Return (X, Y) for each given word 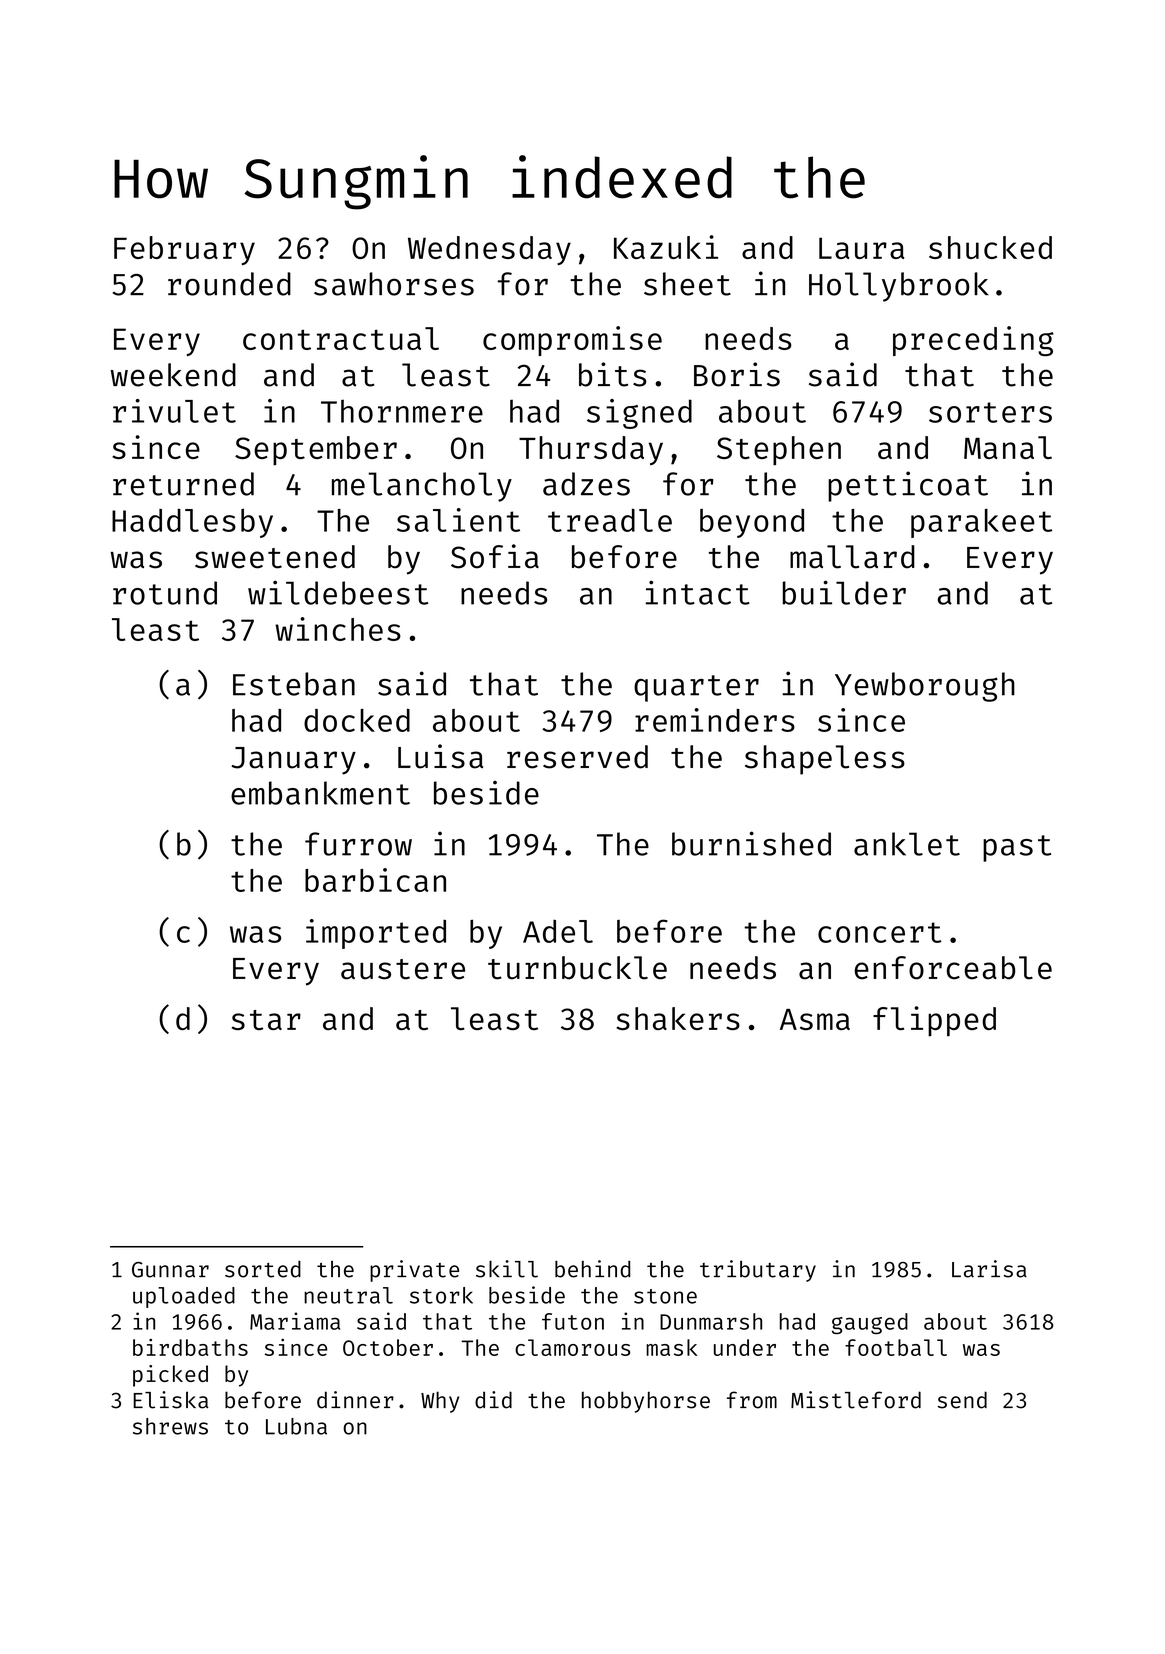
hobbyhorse (646, 1402)
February (184, 250)
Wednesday (489, 250)
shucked (990, 247)
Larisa (989, 1269)
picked (170, 1376)
